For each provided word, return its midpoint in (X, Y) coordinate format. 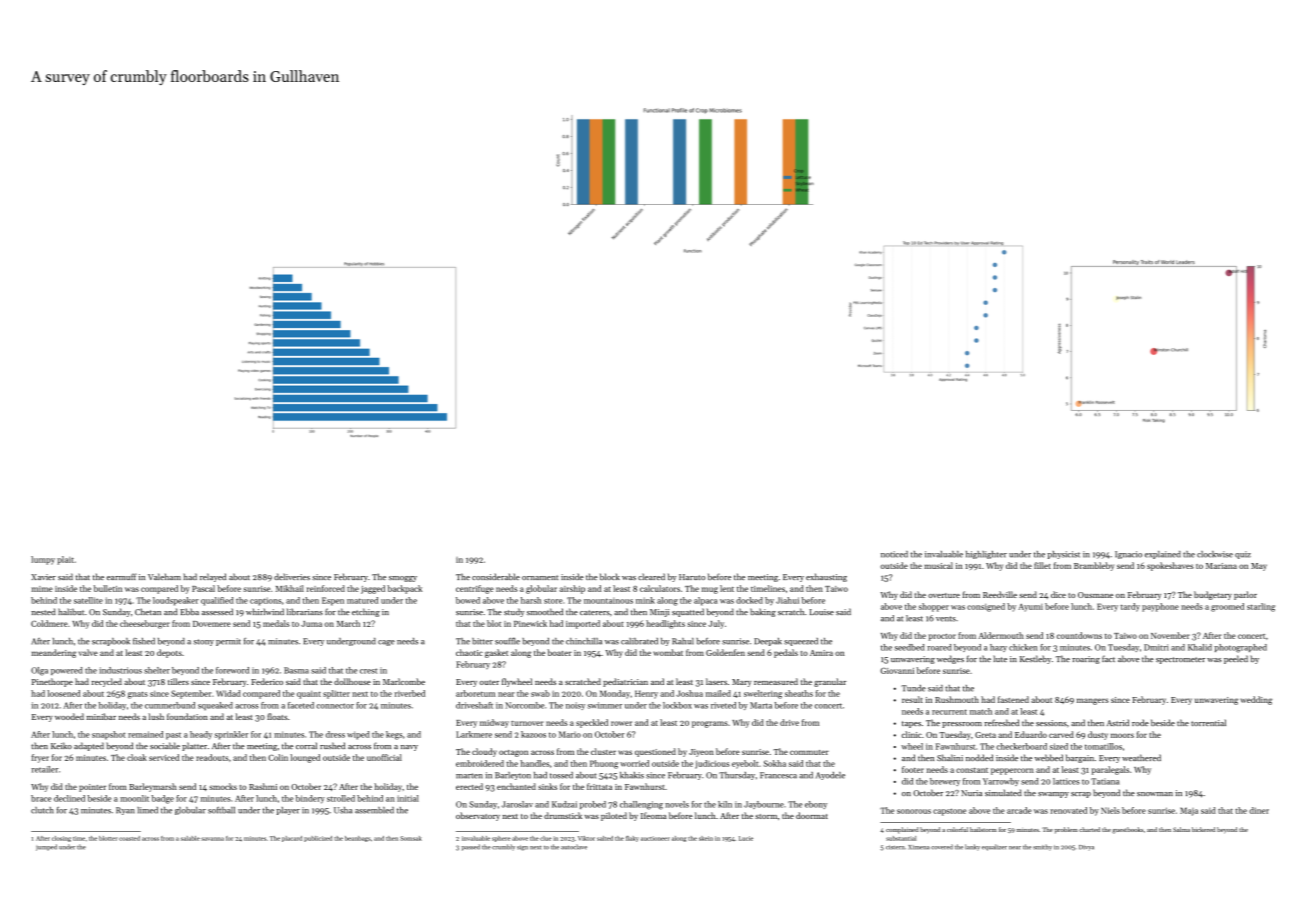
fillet (1042, 565)
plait (65, 560)
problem (1066, 830)
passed (471, 847)
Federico (267, 681)
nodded (979, 757)
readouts (212, 757)
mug (710, 590)
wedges (950, 659)
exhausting (826, 577)
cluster (603, 751)
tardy (1130, 607)
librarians (305, 611)
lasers (716, 681)
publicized (318, 839)
